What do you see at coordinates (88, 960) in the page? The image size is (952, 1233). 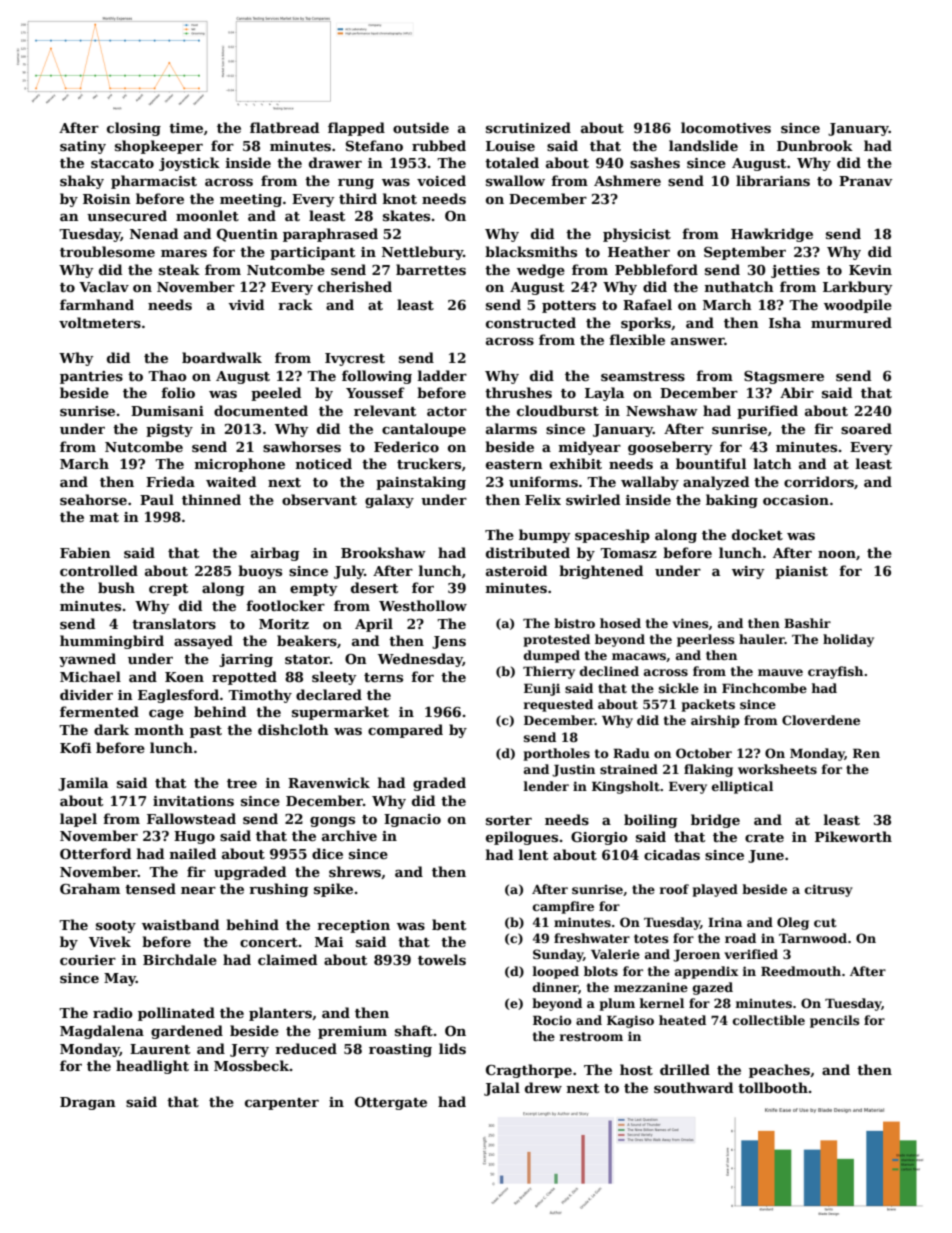 I see `courier` at bounding box center [88, 960].
